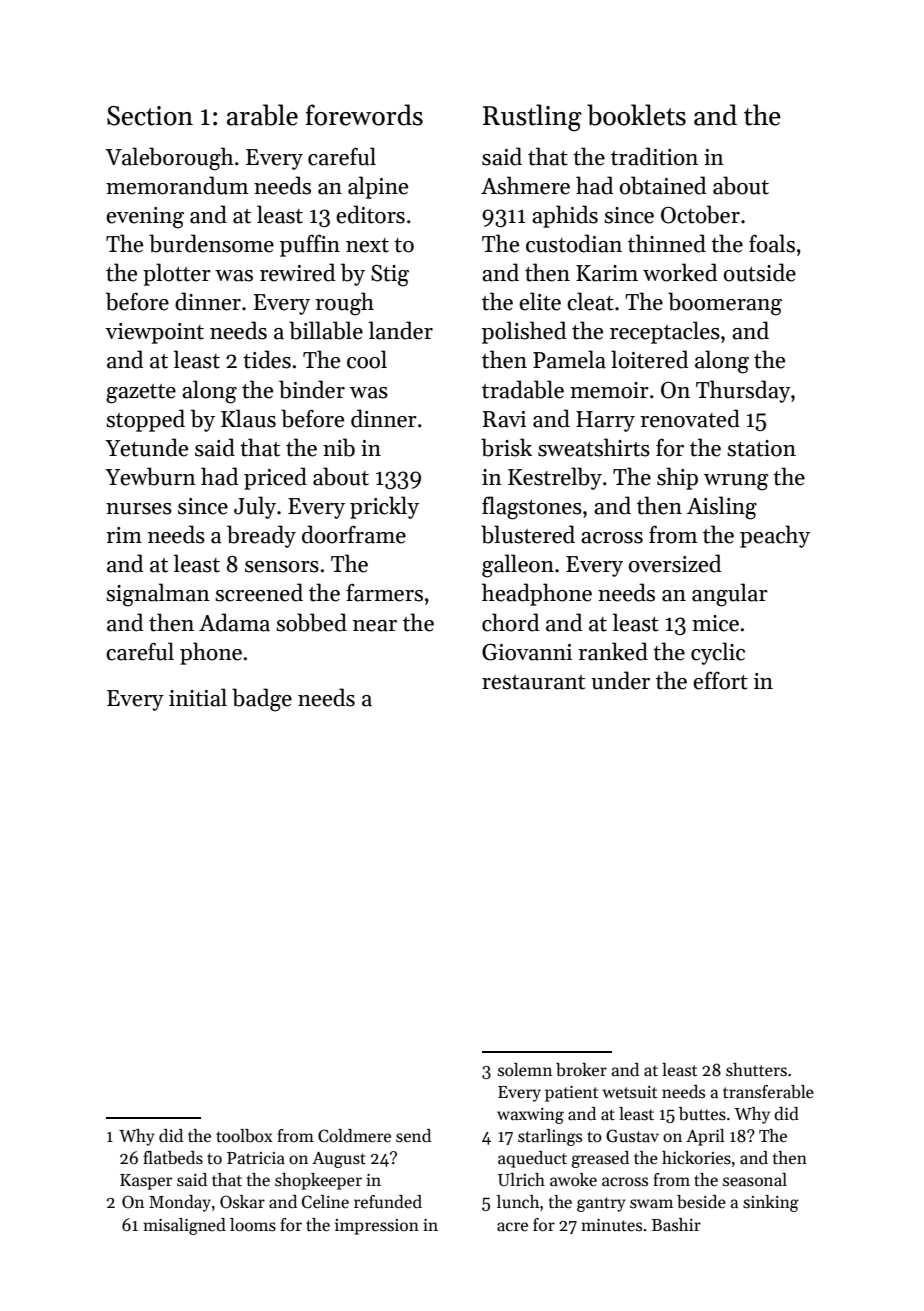 The height and width of the document is (1311, 924). Describe the element at coordinates (725, 304) in the document. I see `boomerang` at that location.
